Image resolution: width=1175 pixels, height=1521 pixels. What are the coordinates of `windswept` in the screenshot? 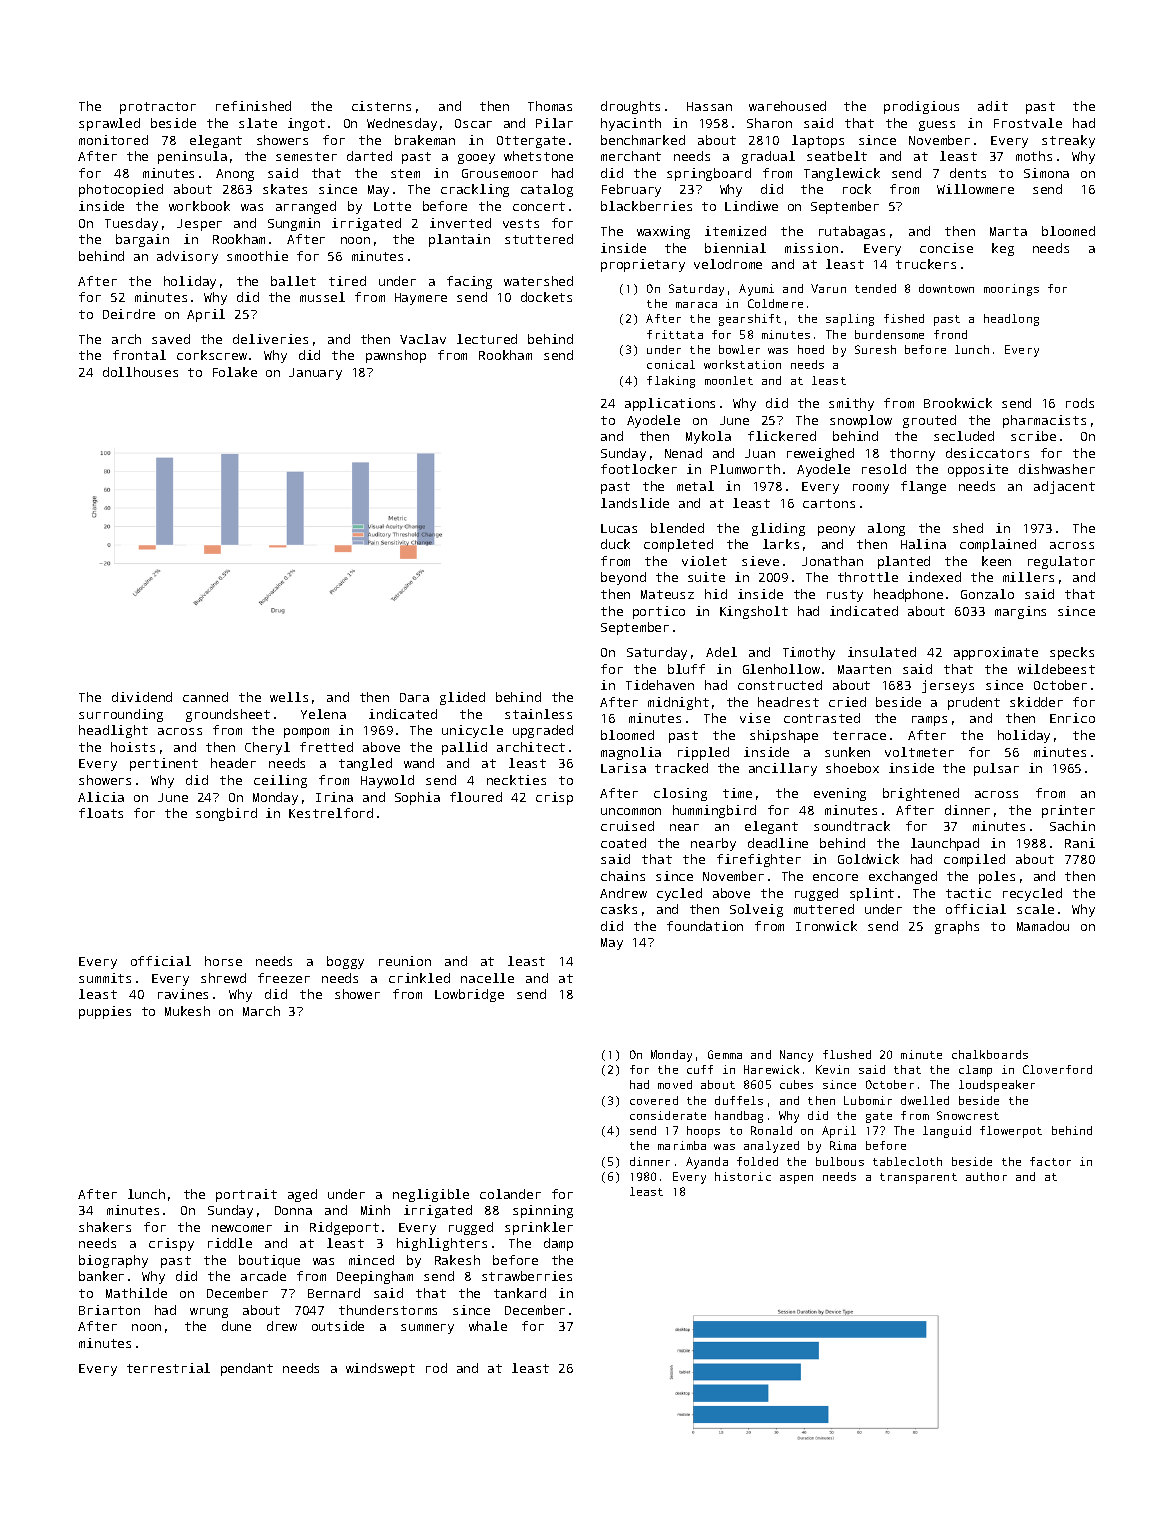 It's located at (380, 1369).
